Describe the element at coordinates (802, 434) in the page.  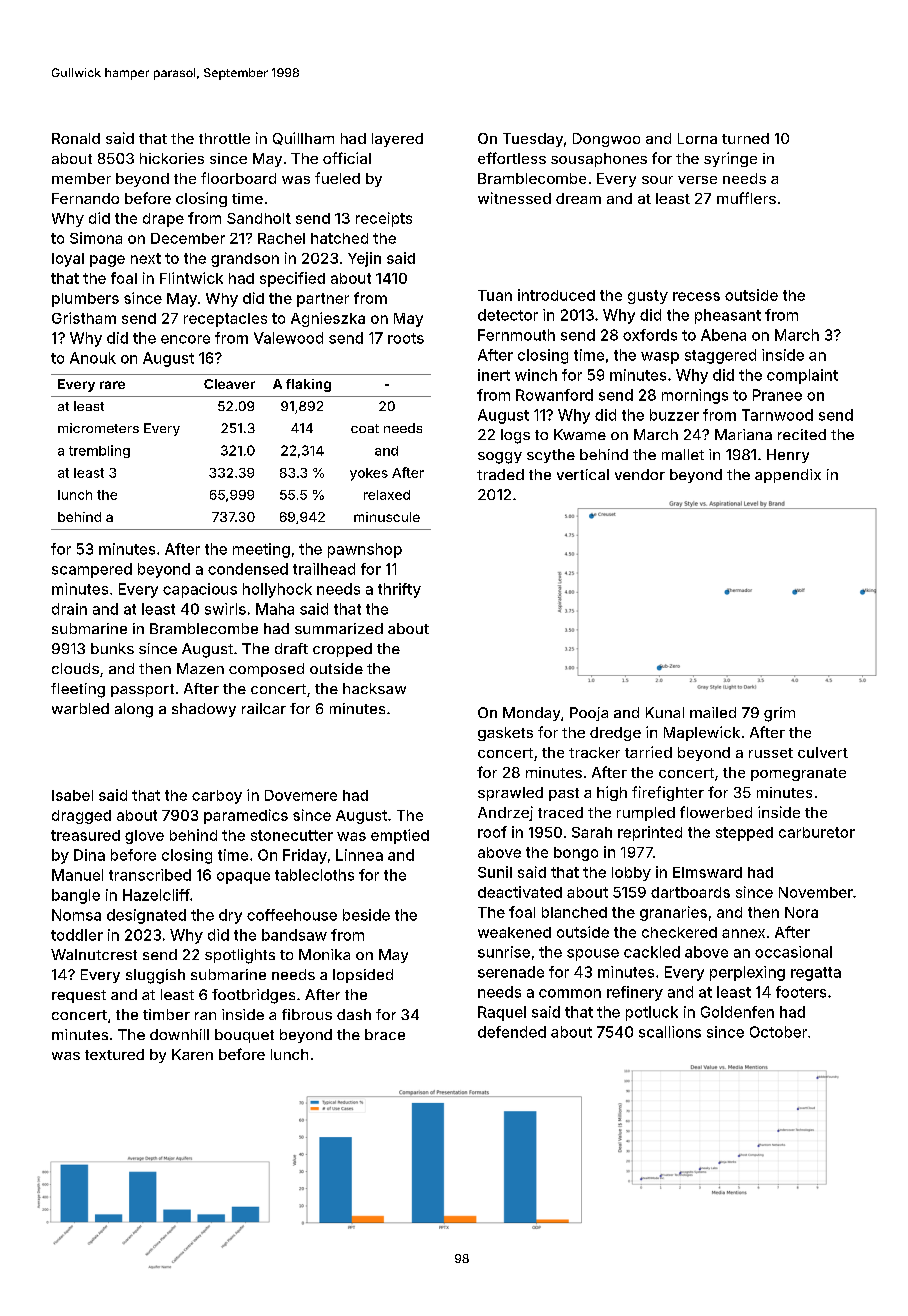
I see `recited` at that location.
